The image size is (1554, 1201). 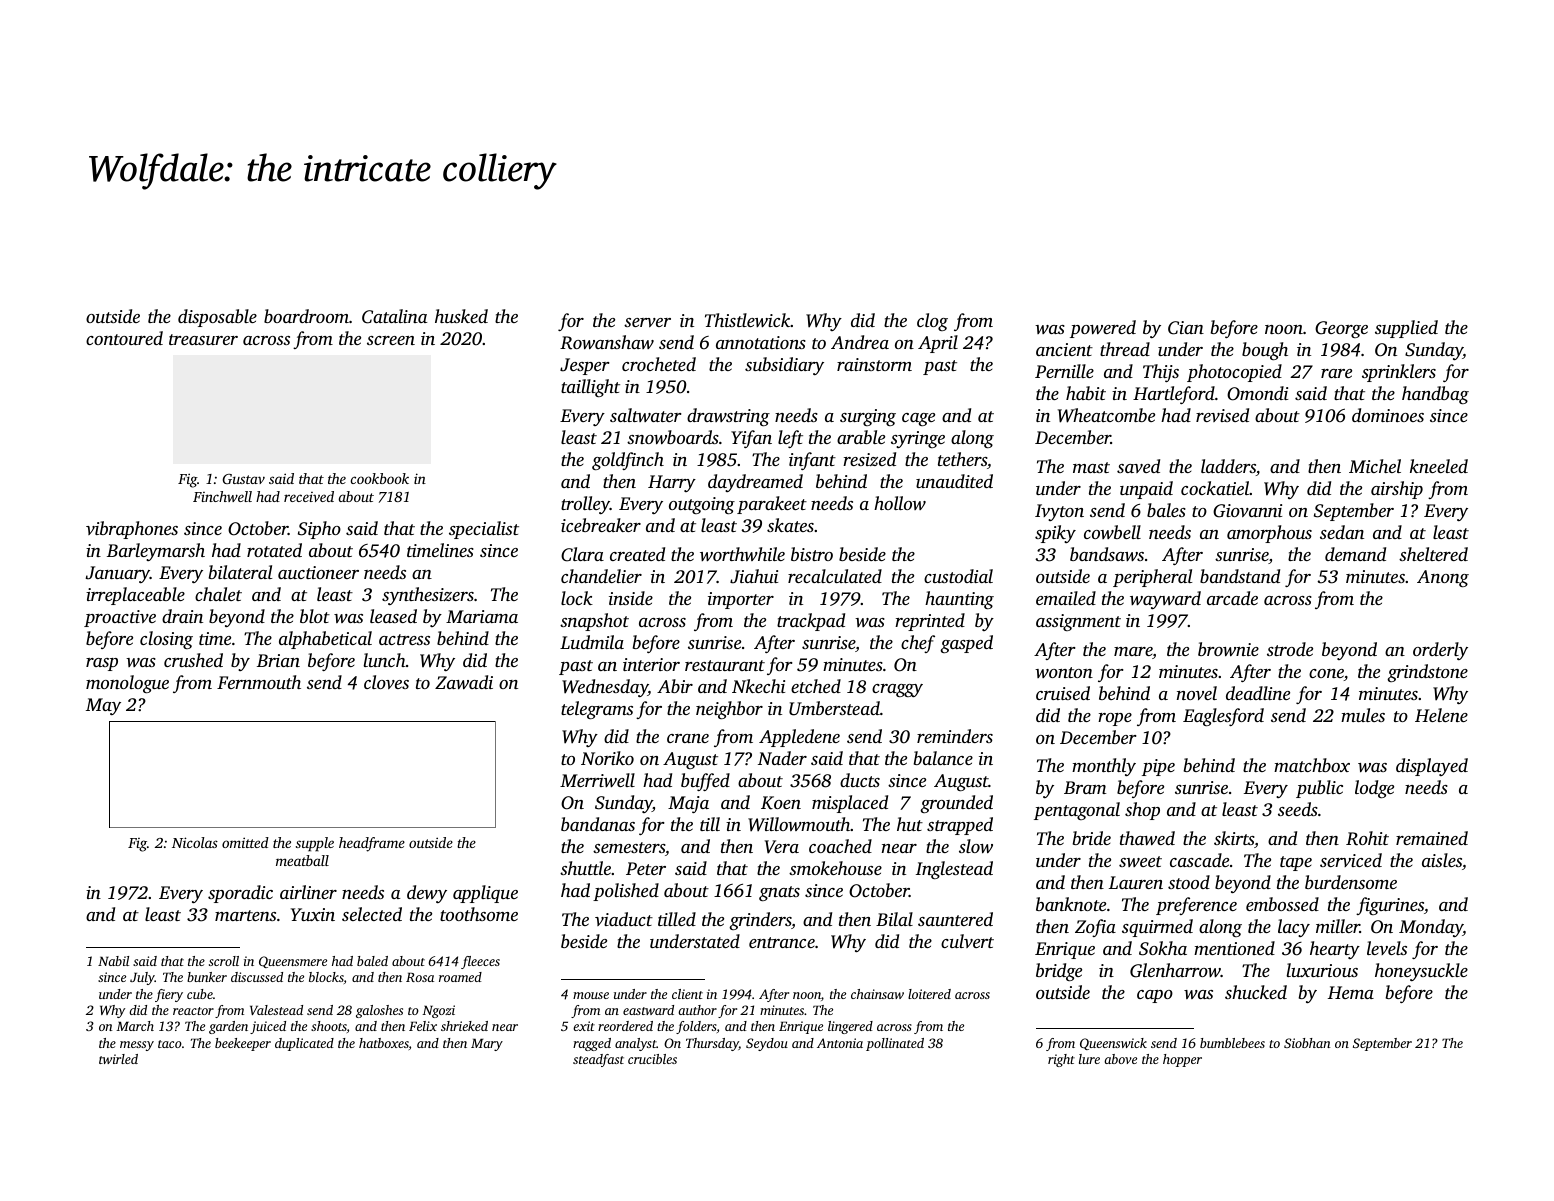 I want to click on duplicated, so click(x=304, y=1044).
